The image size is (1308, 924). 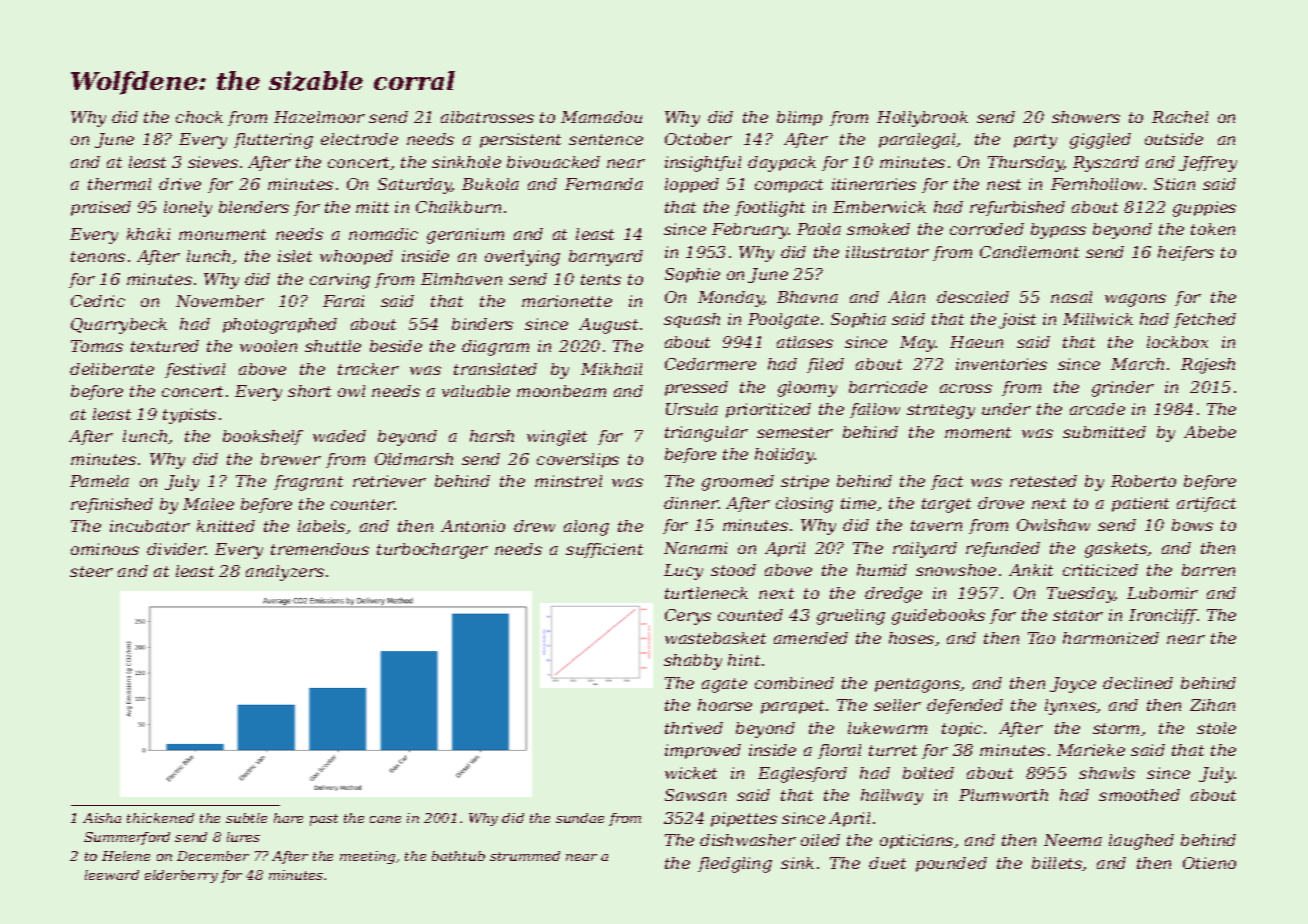 I want to click on tents, so click(x=601, y=279).
